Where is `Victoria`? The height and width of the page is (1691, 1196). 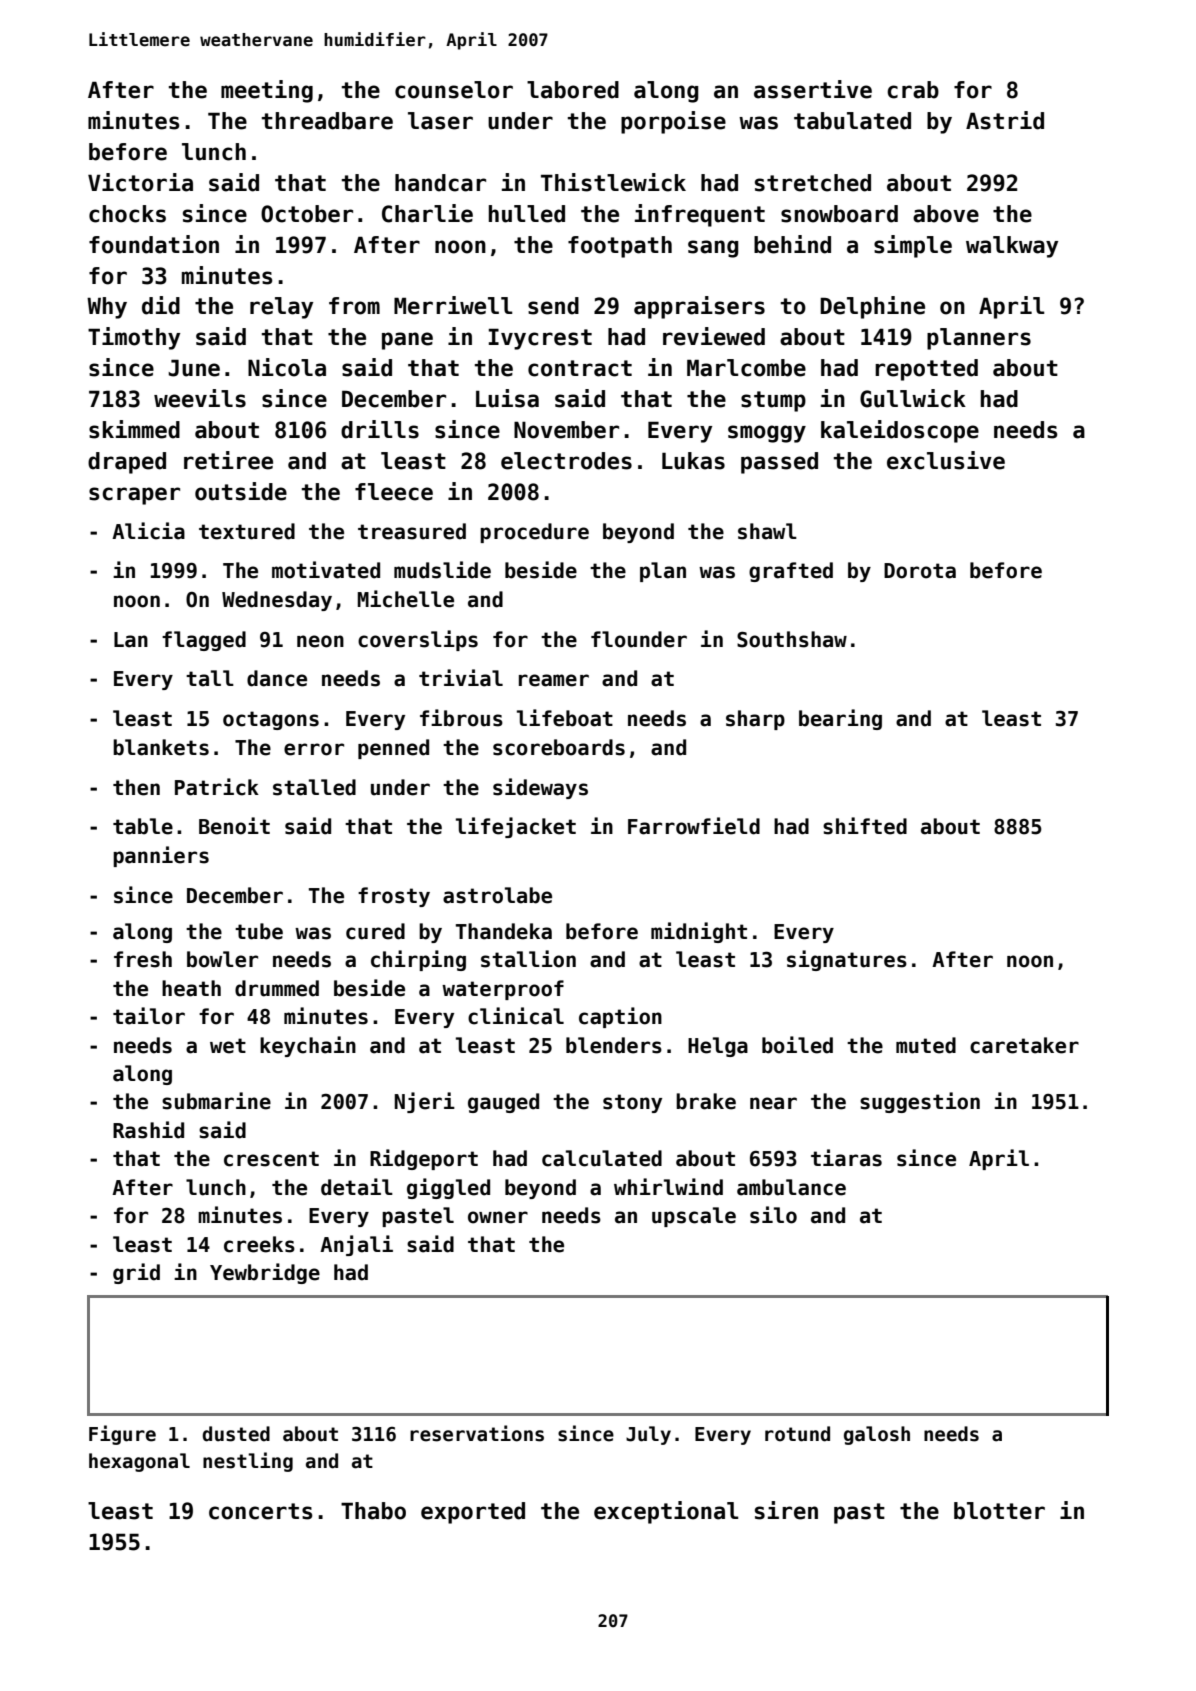 Victoria is located at coordinates (140, 182).
